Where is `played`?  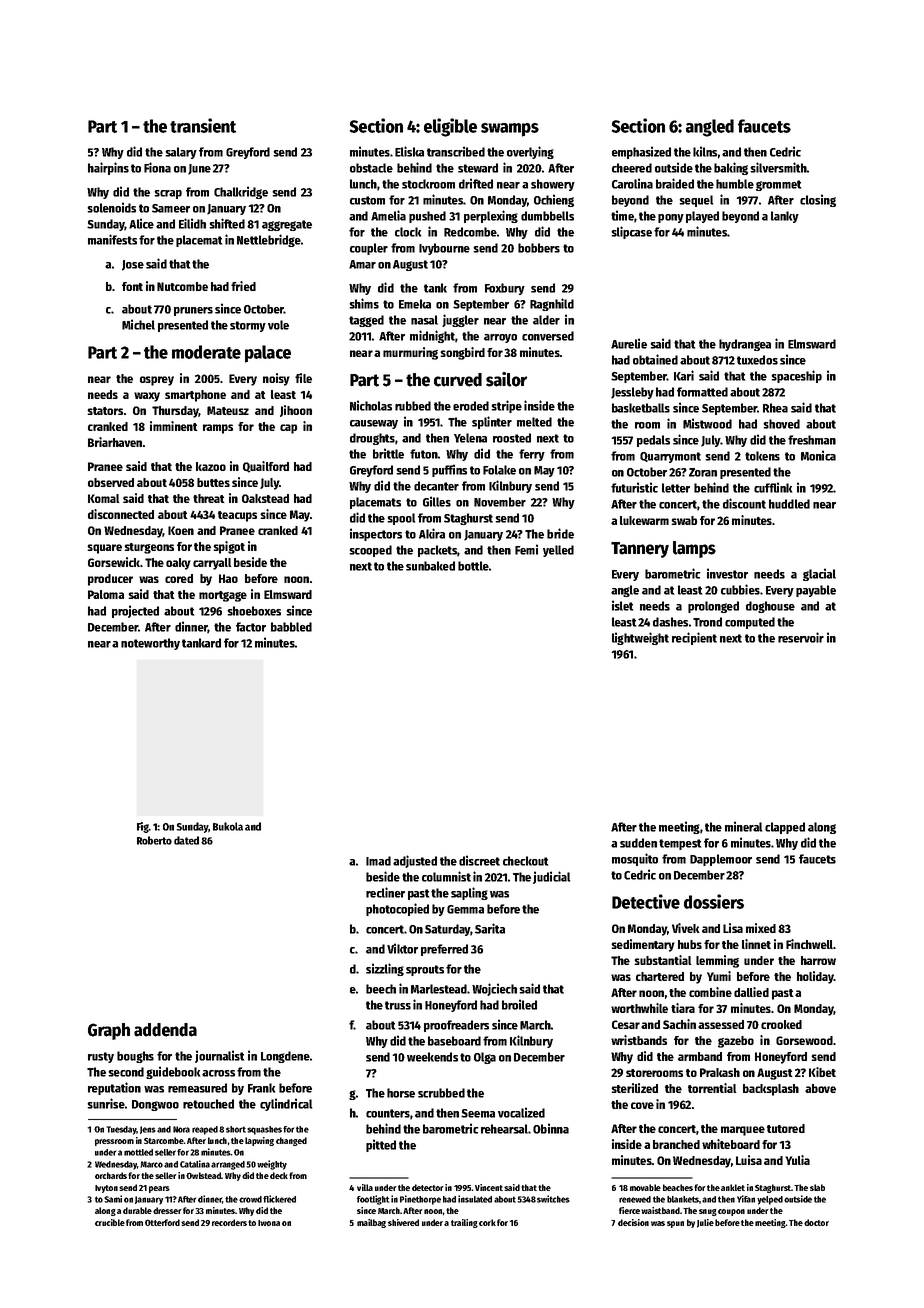
played is located at coordinates (702, 217).
